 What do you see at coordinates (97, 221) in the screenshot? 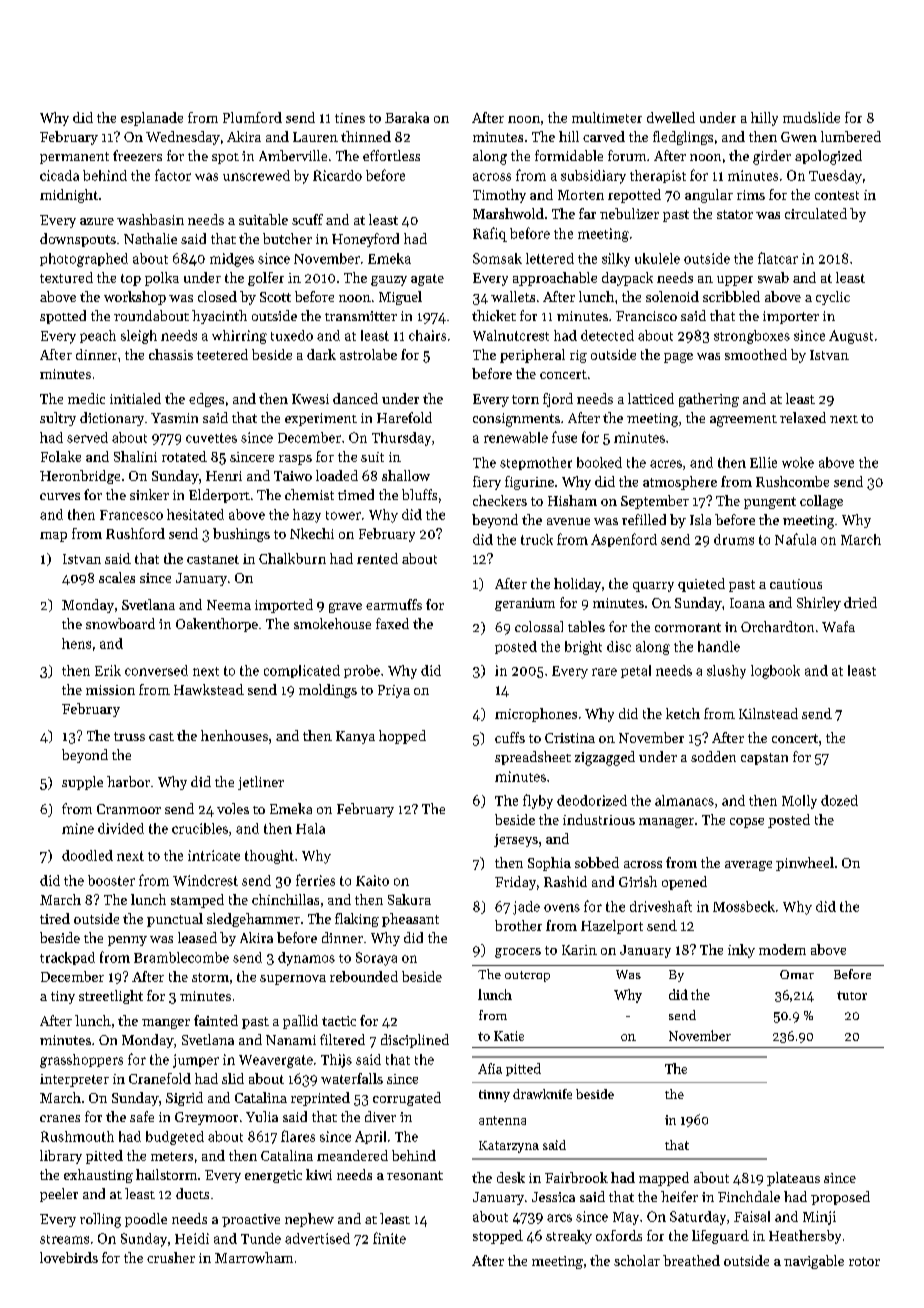
I see `azure` at bounding box center [97, 221].
